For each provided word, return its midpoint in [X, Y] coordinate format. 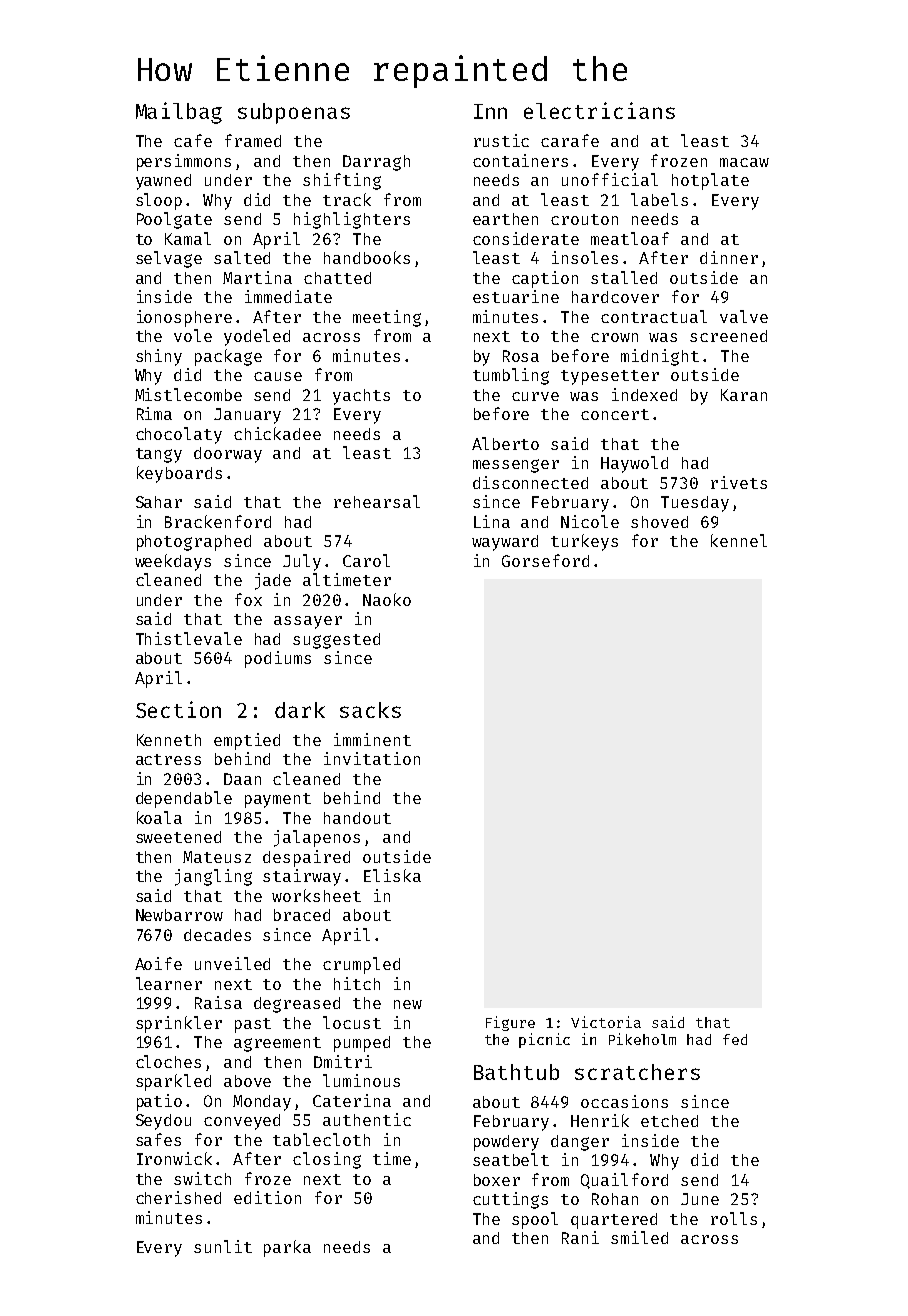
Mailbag [179, 113]
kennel [739, 540]
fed [735, 1039]
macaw [744, 162]
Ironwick [174, 1158]
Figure [510, 1023]
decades [217, 935]
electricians [599, 110]
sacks [370, 710]
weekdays [173, 562]
